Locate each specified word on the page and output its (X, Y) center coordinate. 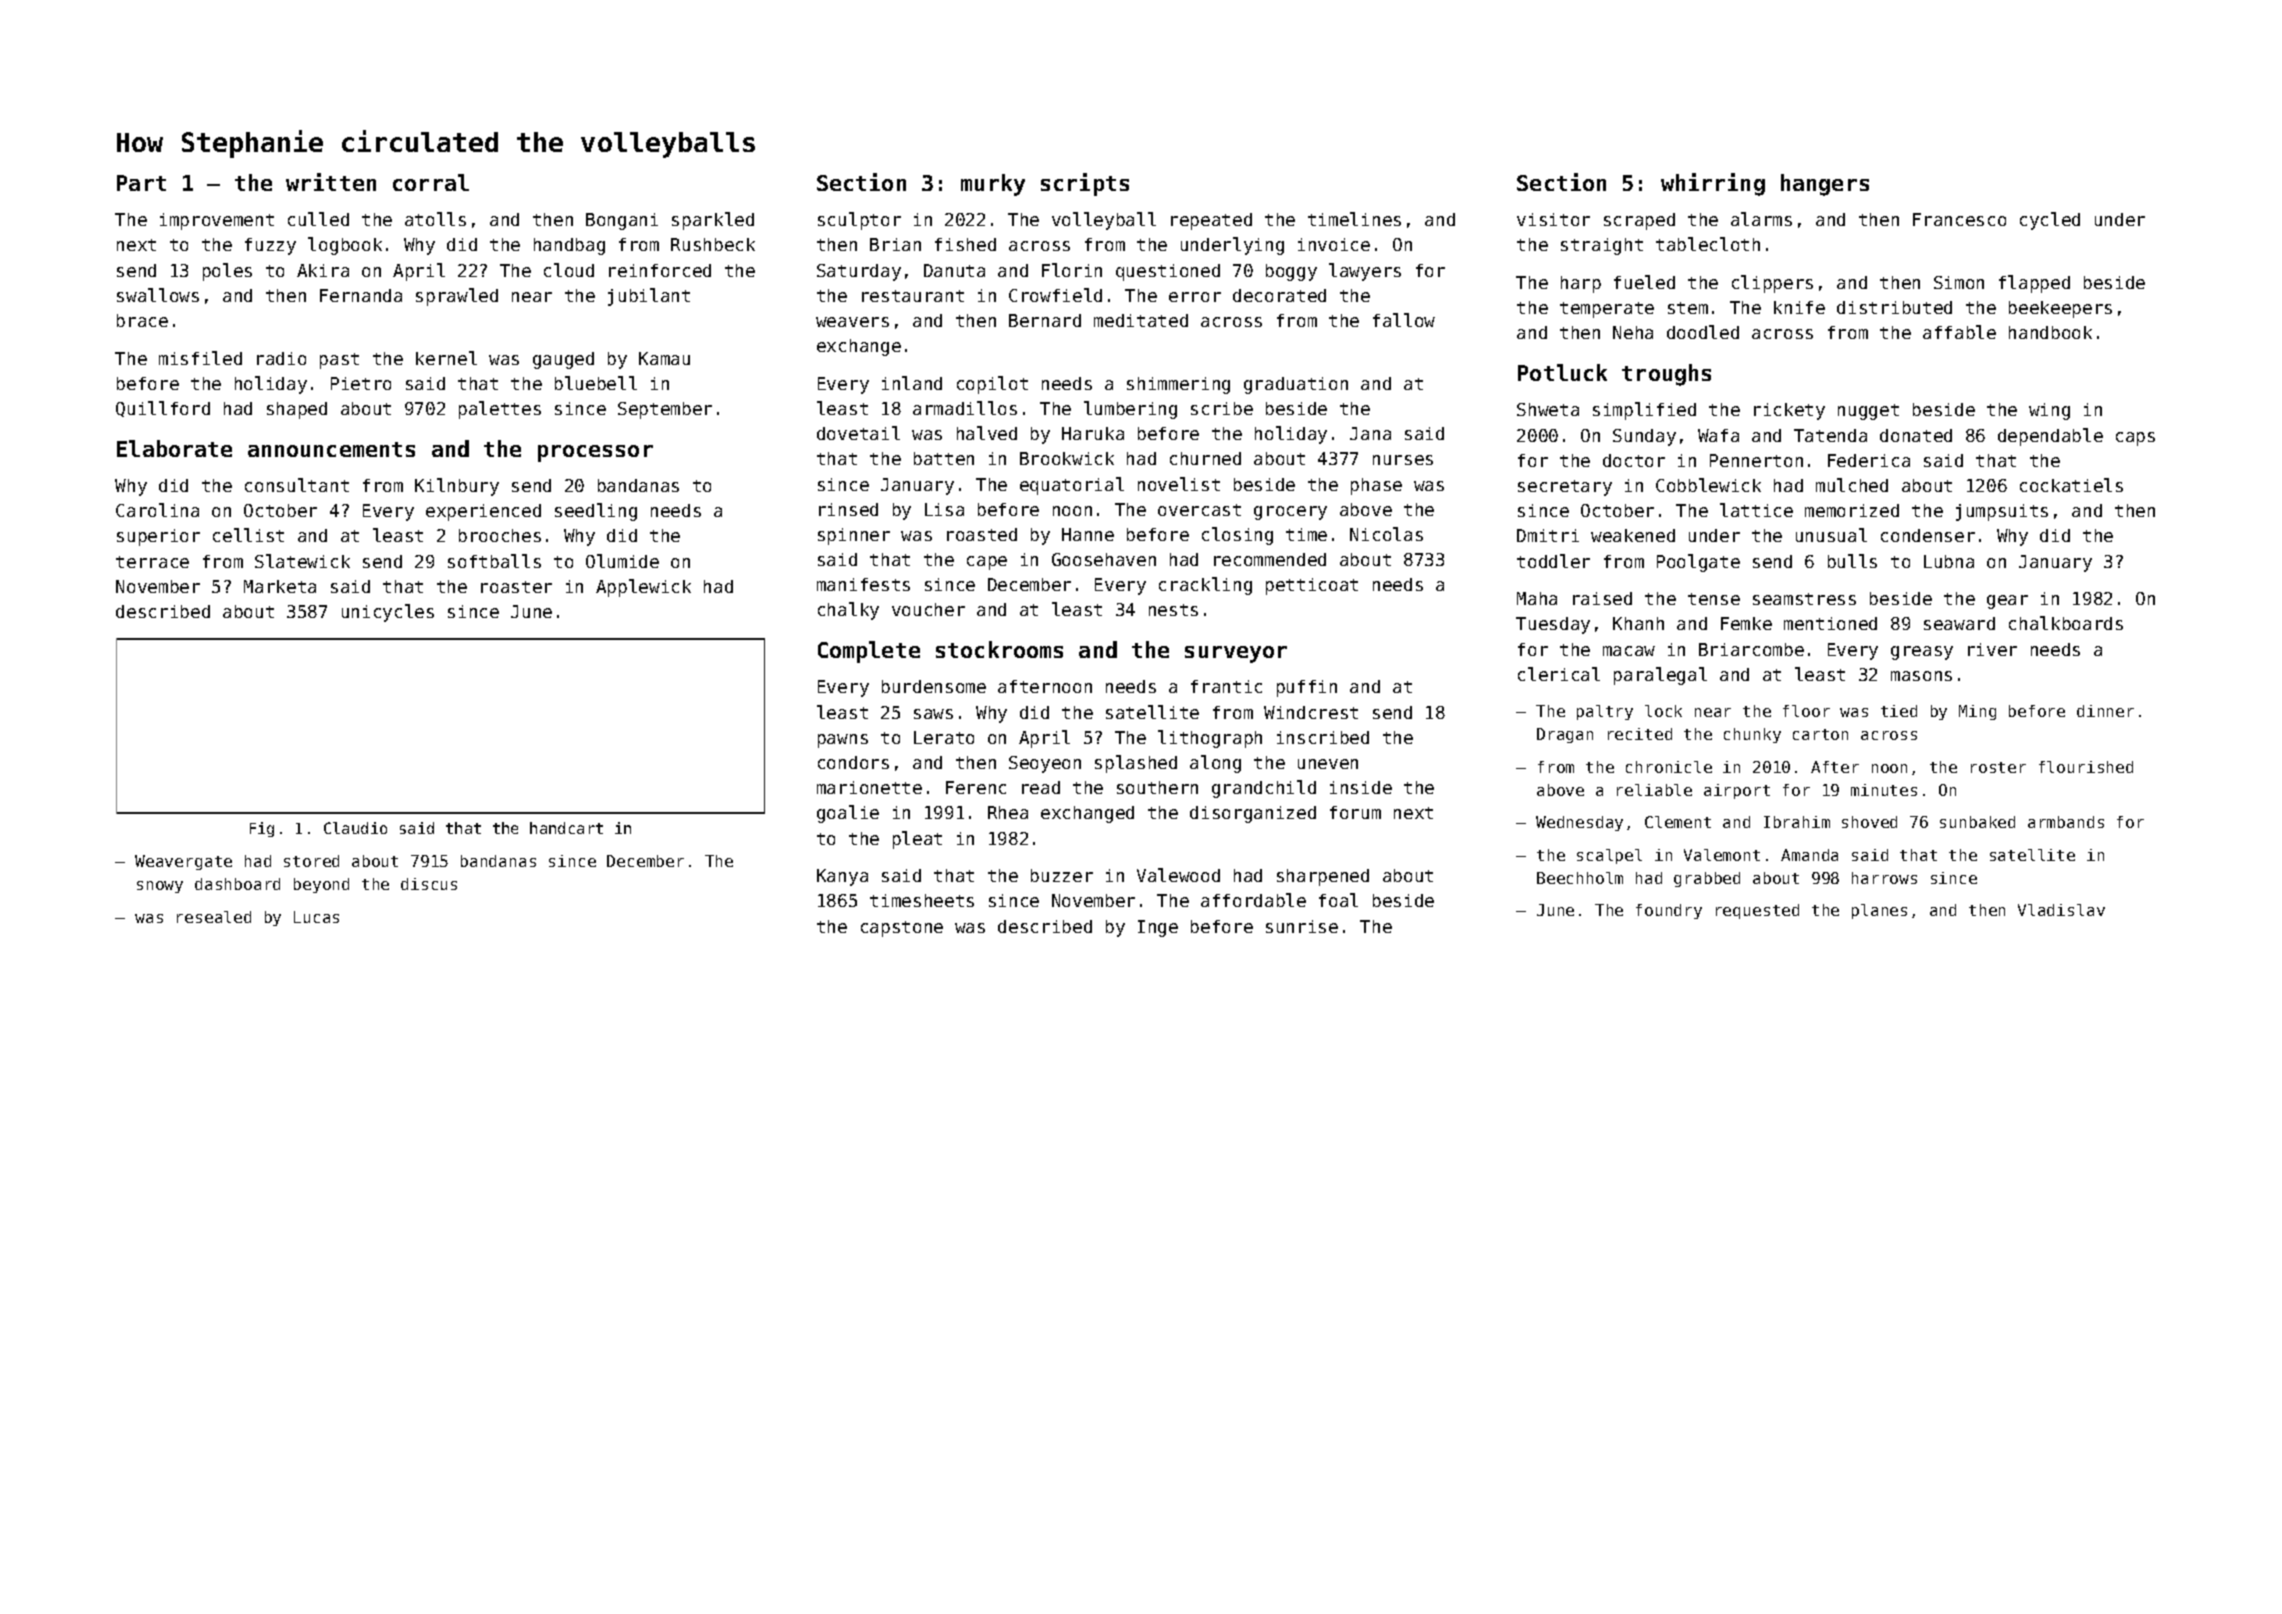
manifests (863, 584)
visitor (1553, 219)
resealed (214, 917)
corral (431, 182)
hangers (1825, 185)
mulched (1852, 485)
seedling (596, 512)
